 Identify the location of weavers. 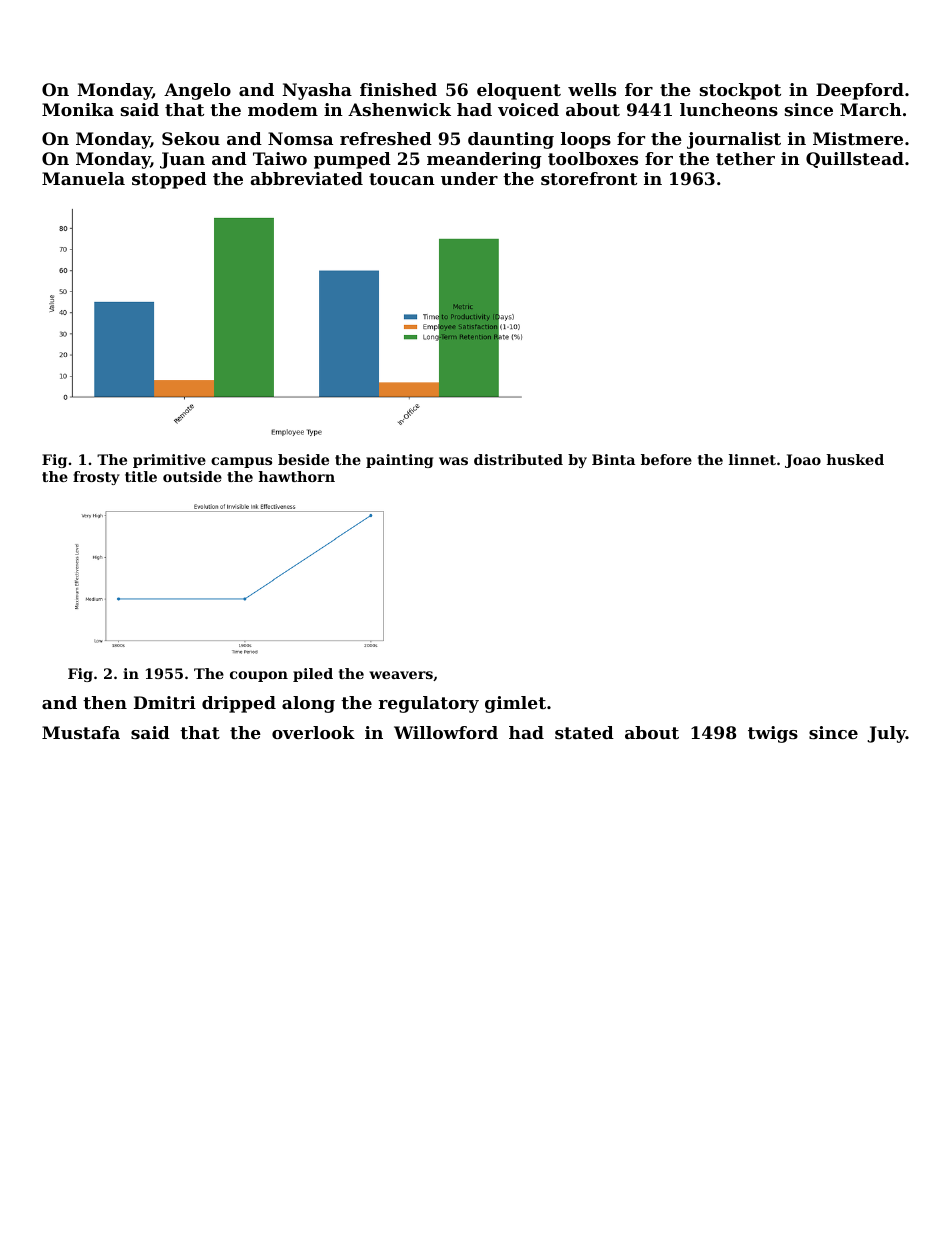
(401, 675).
